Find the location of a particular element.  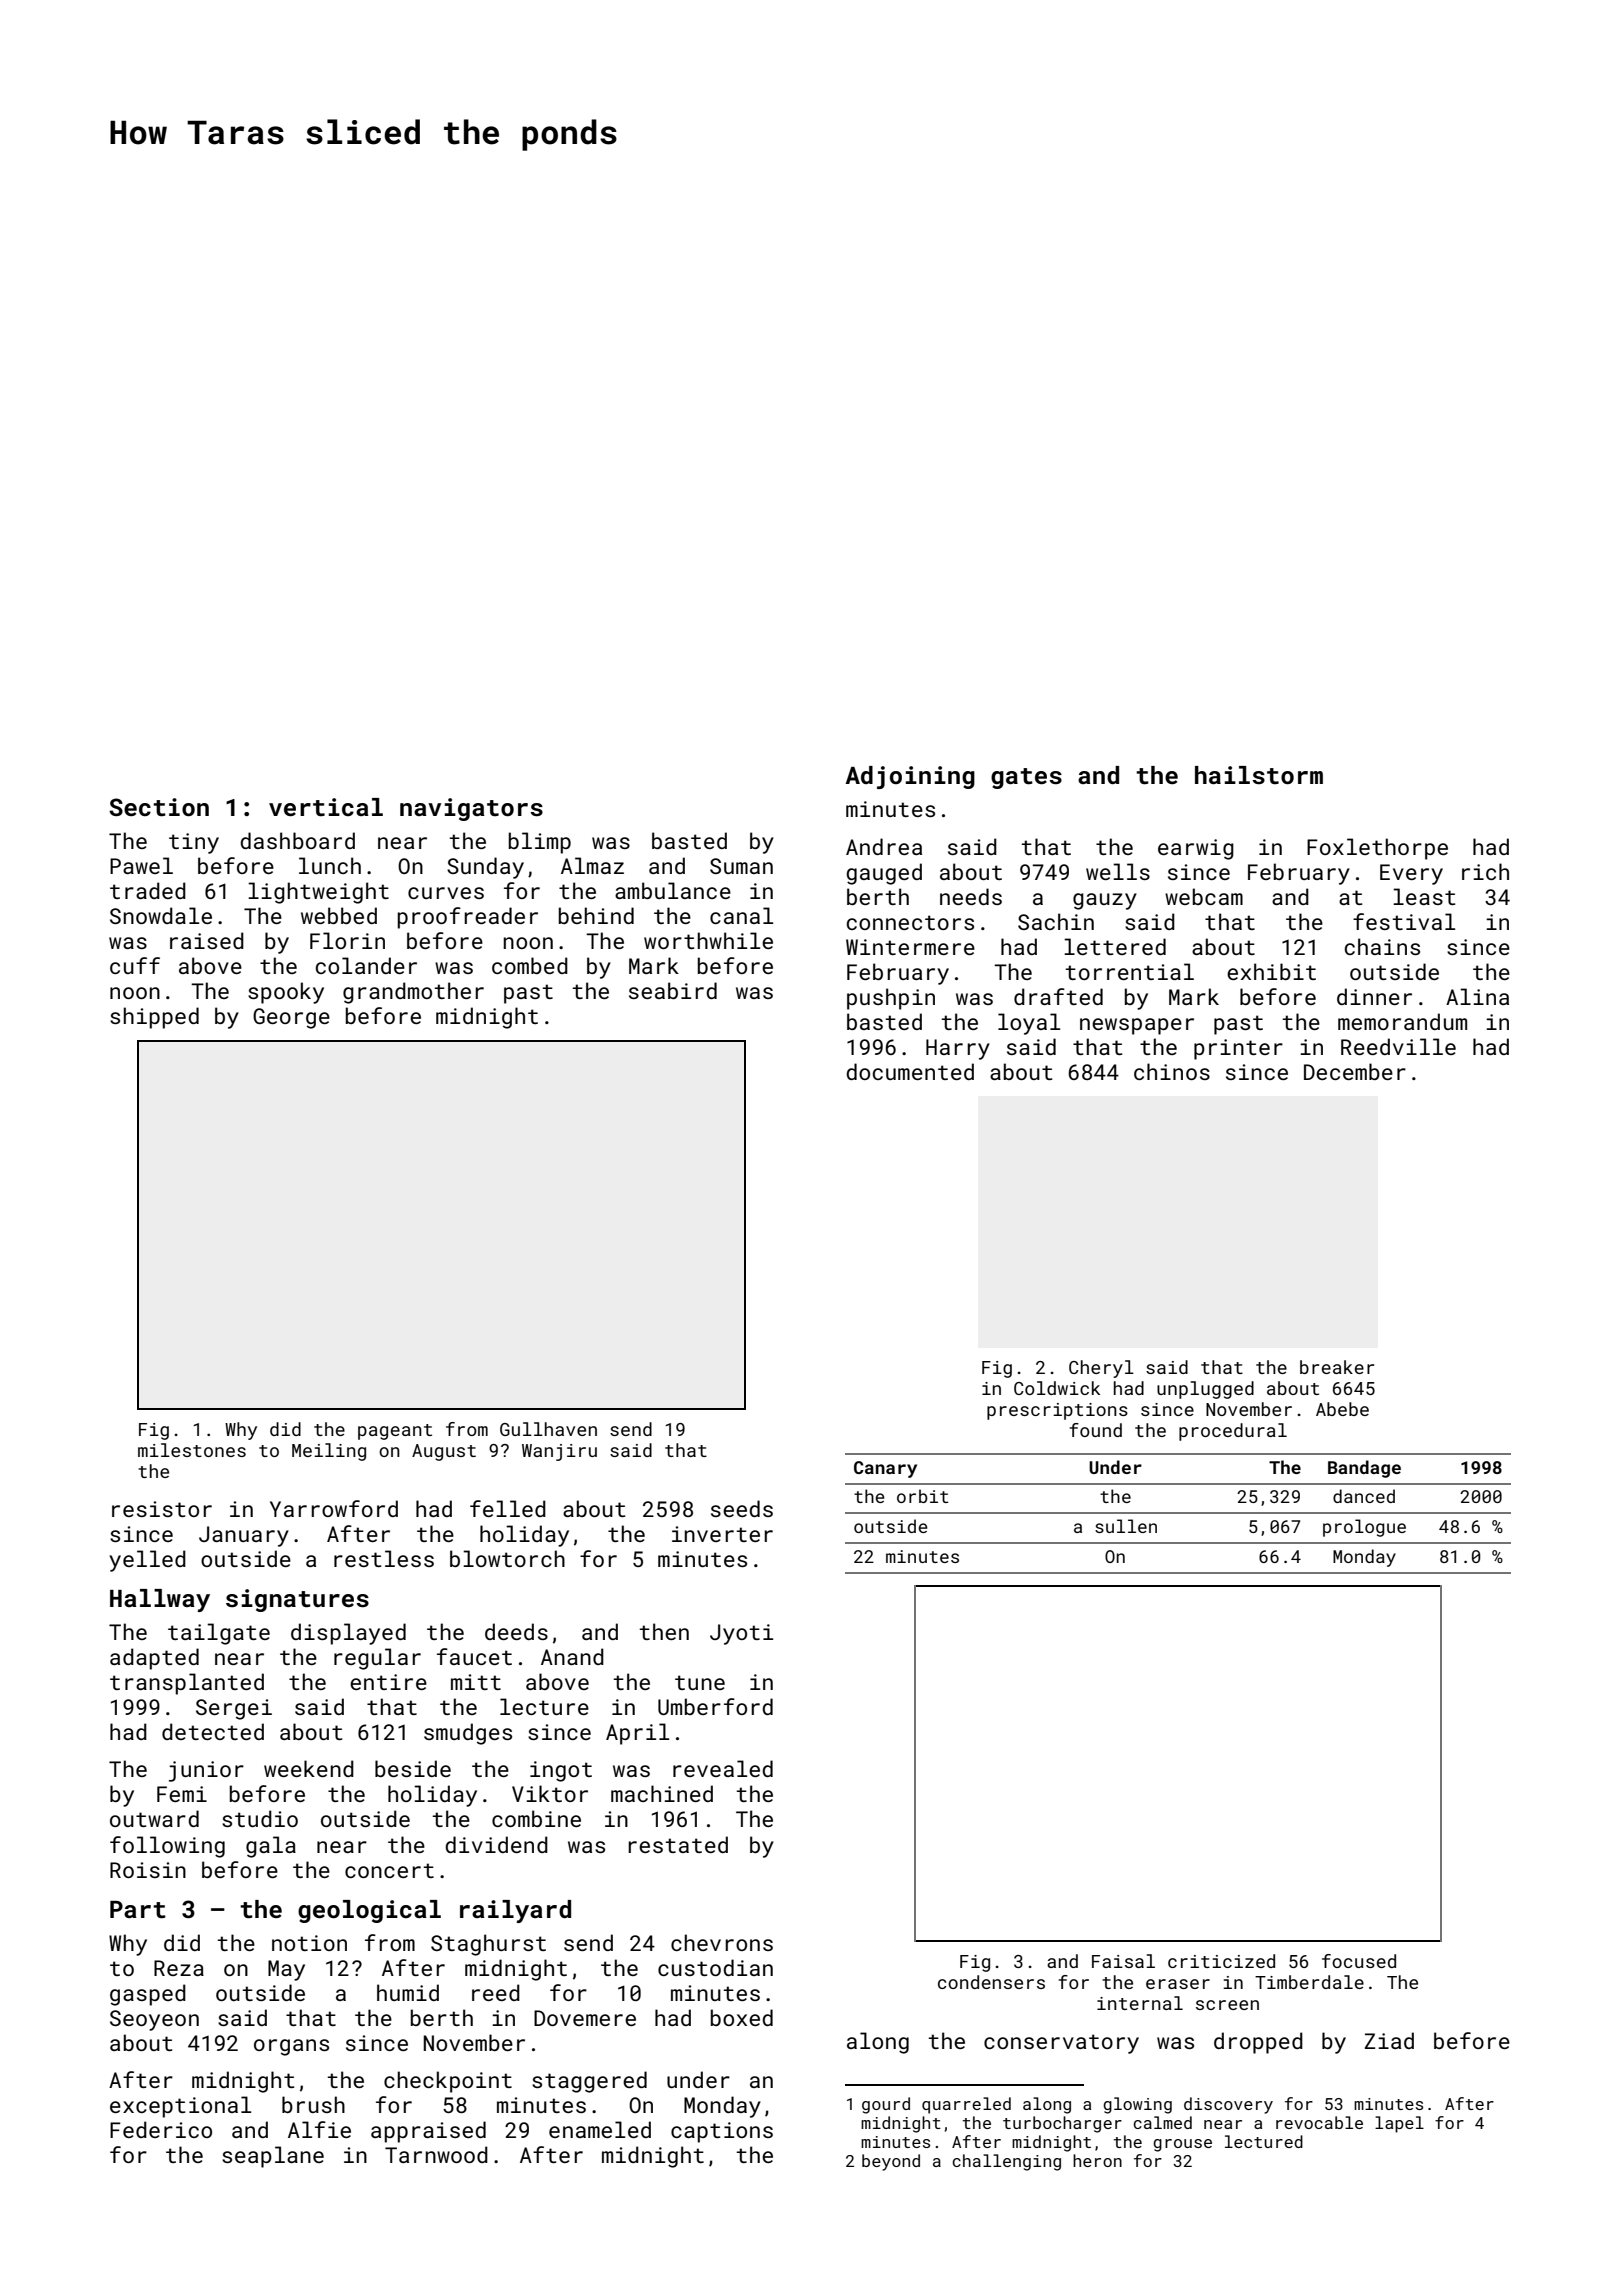

chevrons is located at coordinates (722, 1942).
